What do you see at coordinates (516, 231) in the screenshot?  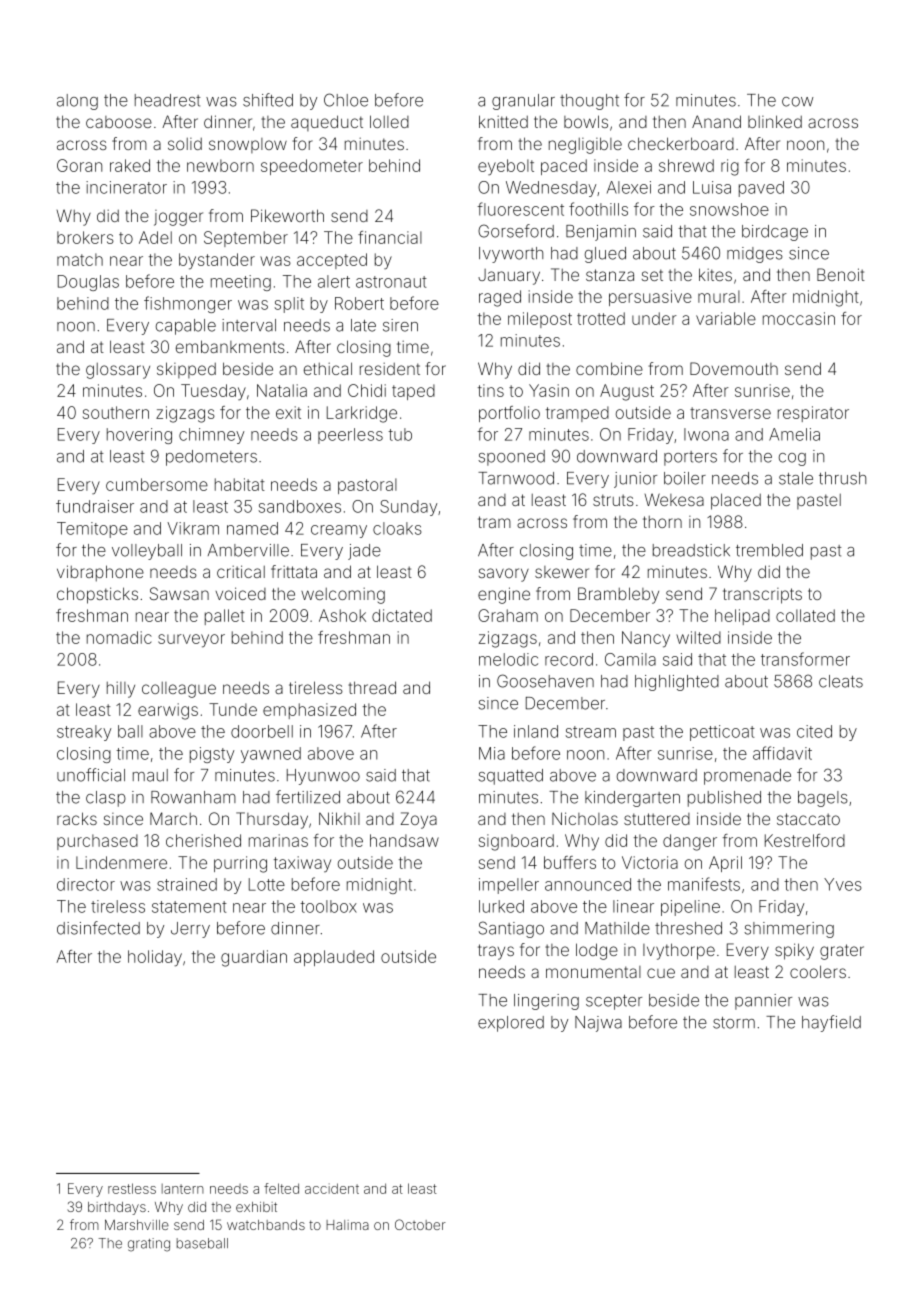 I see `Gorseford` at bounding box center [516, 231].
